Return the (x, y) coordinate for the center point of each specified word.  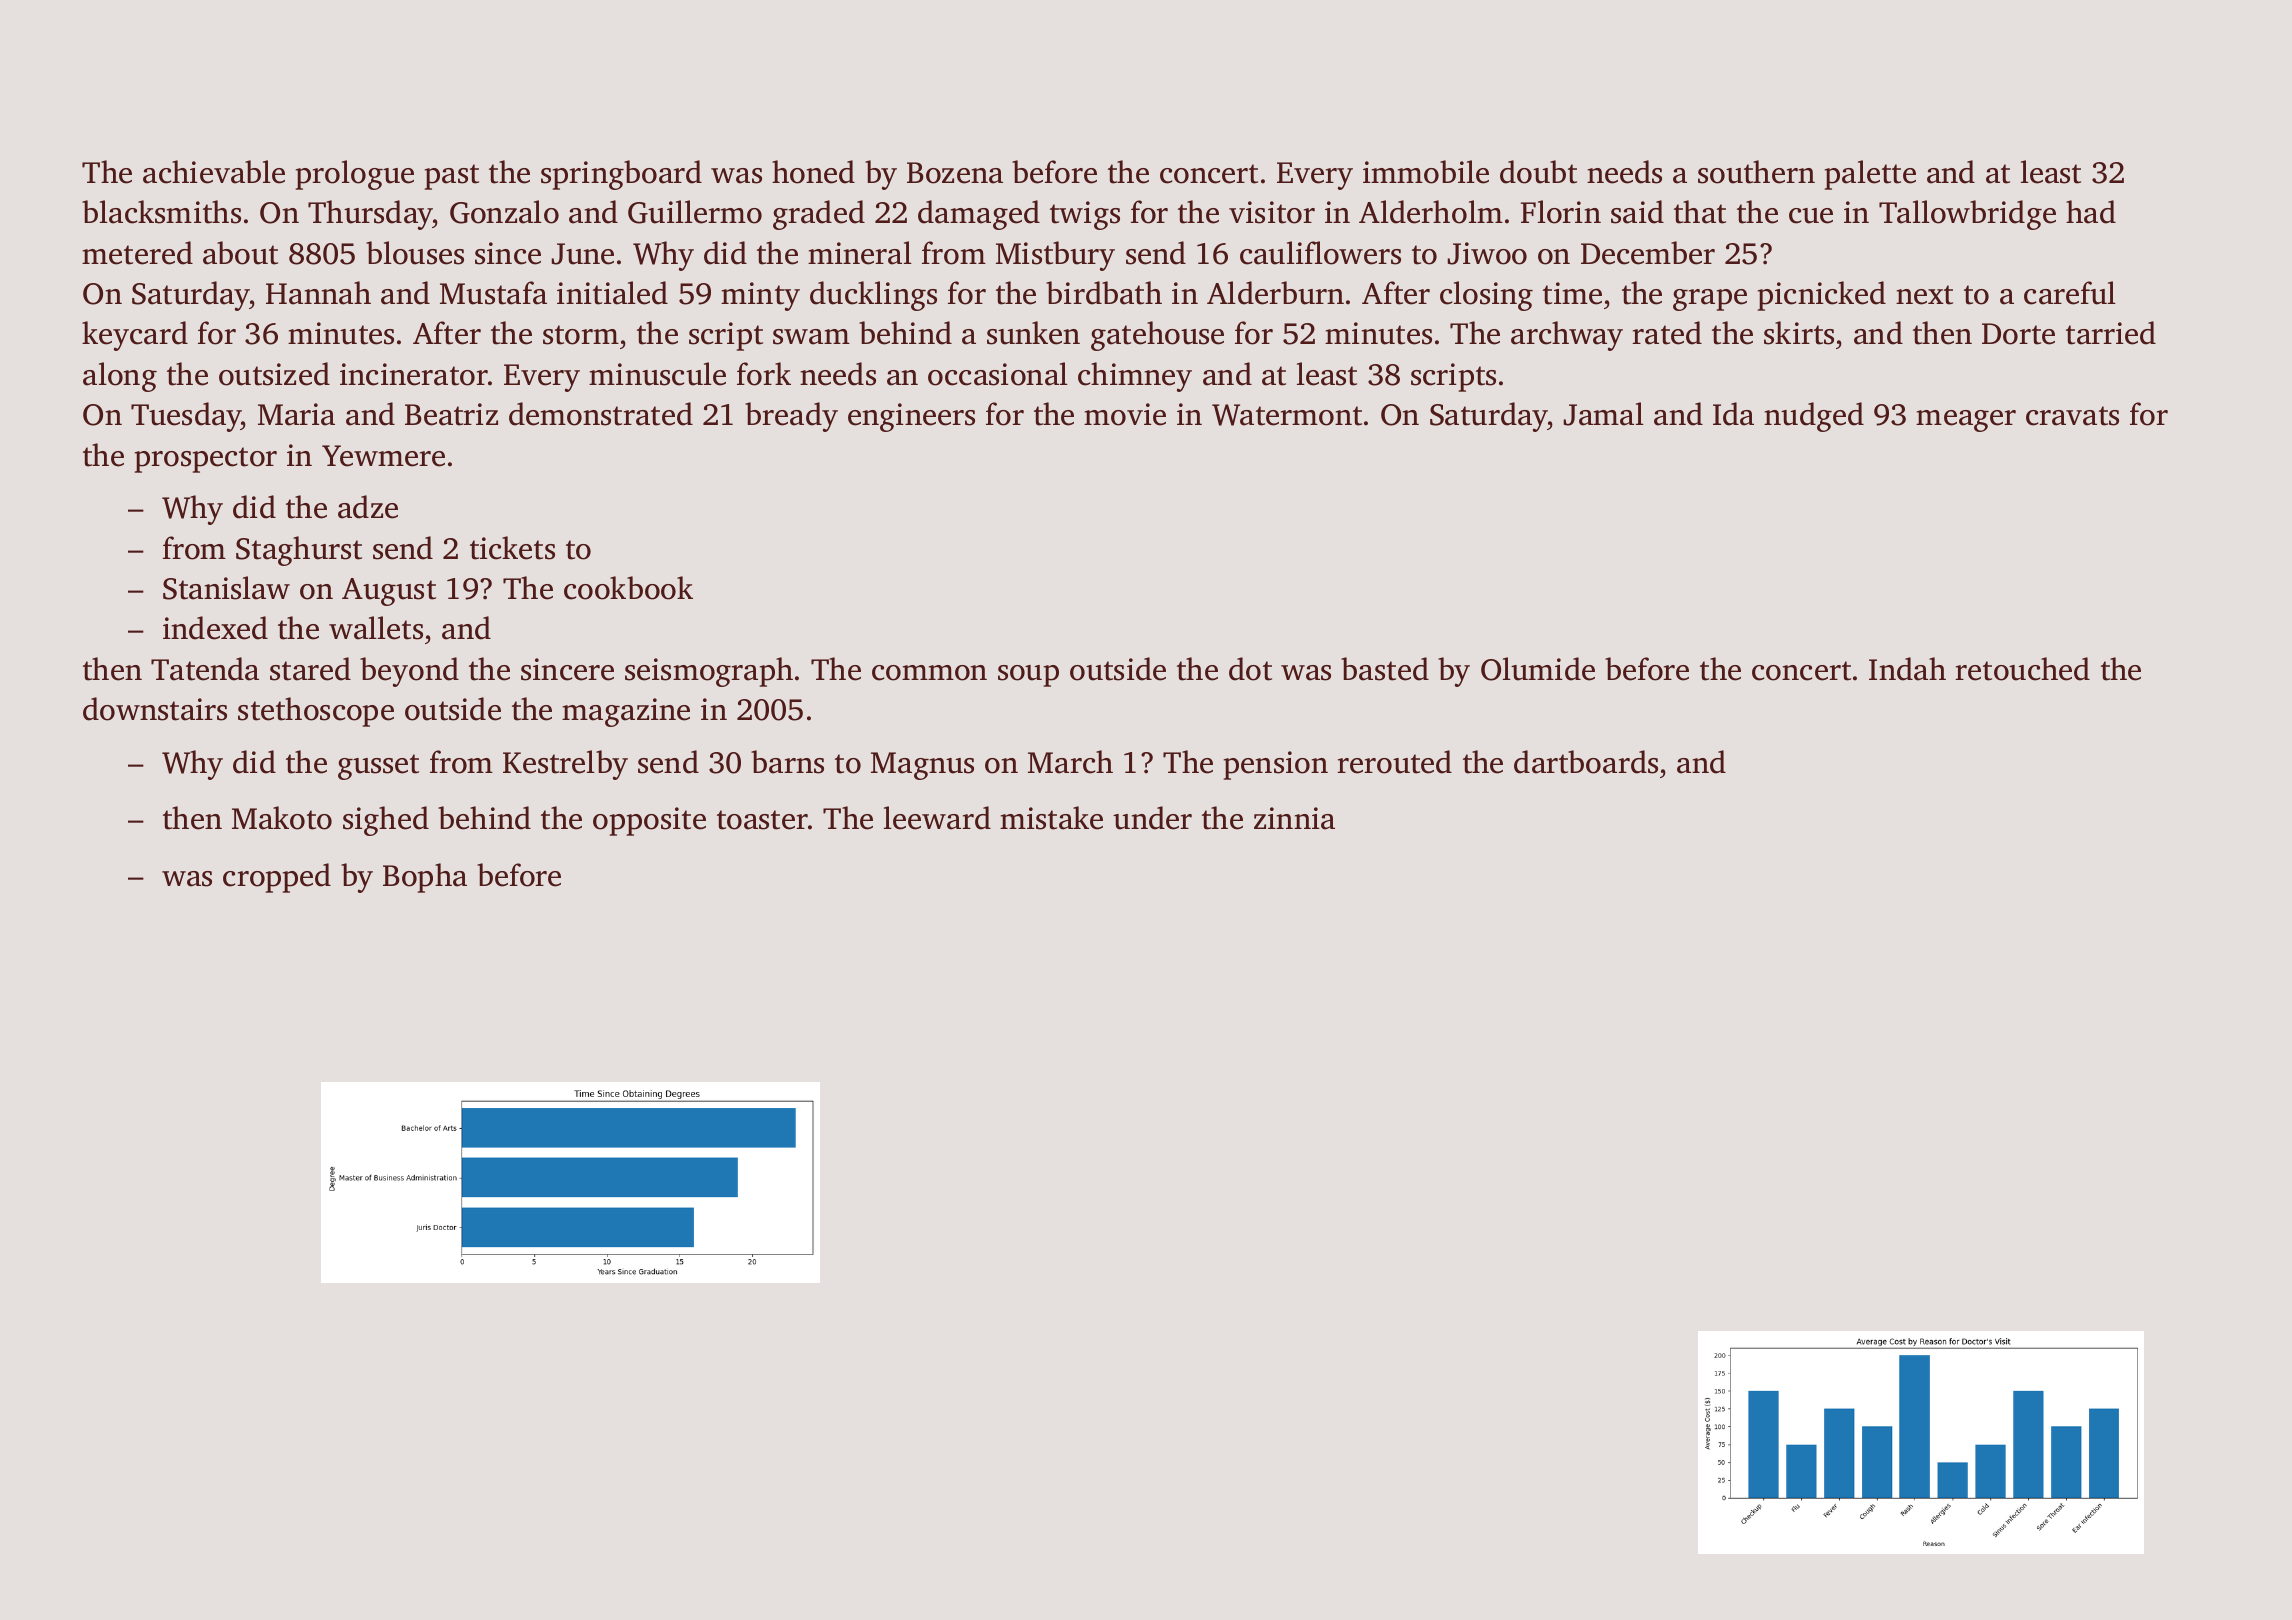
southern (1756, 172)
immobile (1426, 172)
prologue (355, 175)
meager (1966, 421)
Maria (296, 414)
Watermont (1287, 415)
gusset (378, 767)
